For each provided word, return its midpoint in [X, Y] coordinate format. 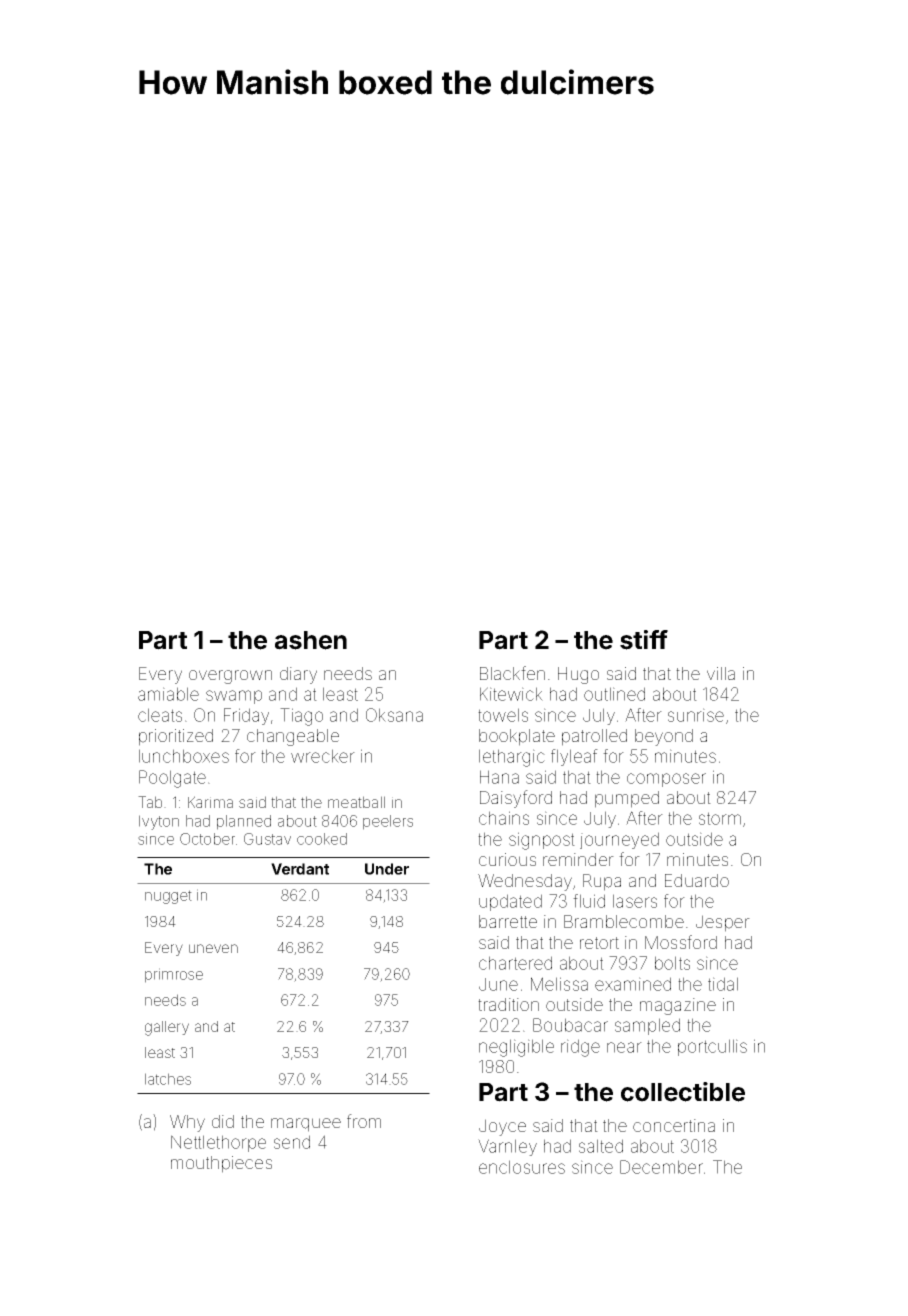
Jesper [723, 923]
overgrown [230, 677]
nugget [168, 897]
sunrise [696, 715]
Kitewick [511, 694]
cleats [160, 715]
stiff [644, 640]
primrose [174, 975]
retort [599, 943]
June [498, 984]
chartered [515, 963]
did [223, 1121]
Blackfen [512, 673]
